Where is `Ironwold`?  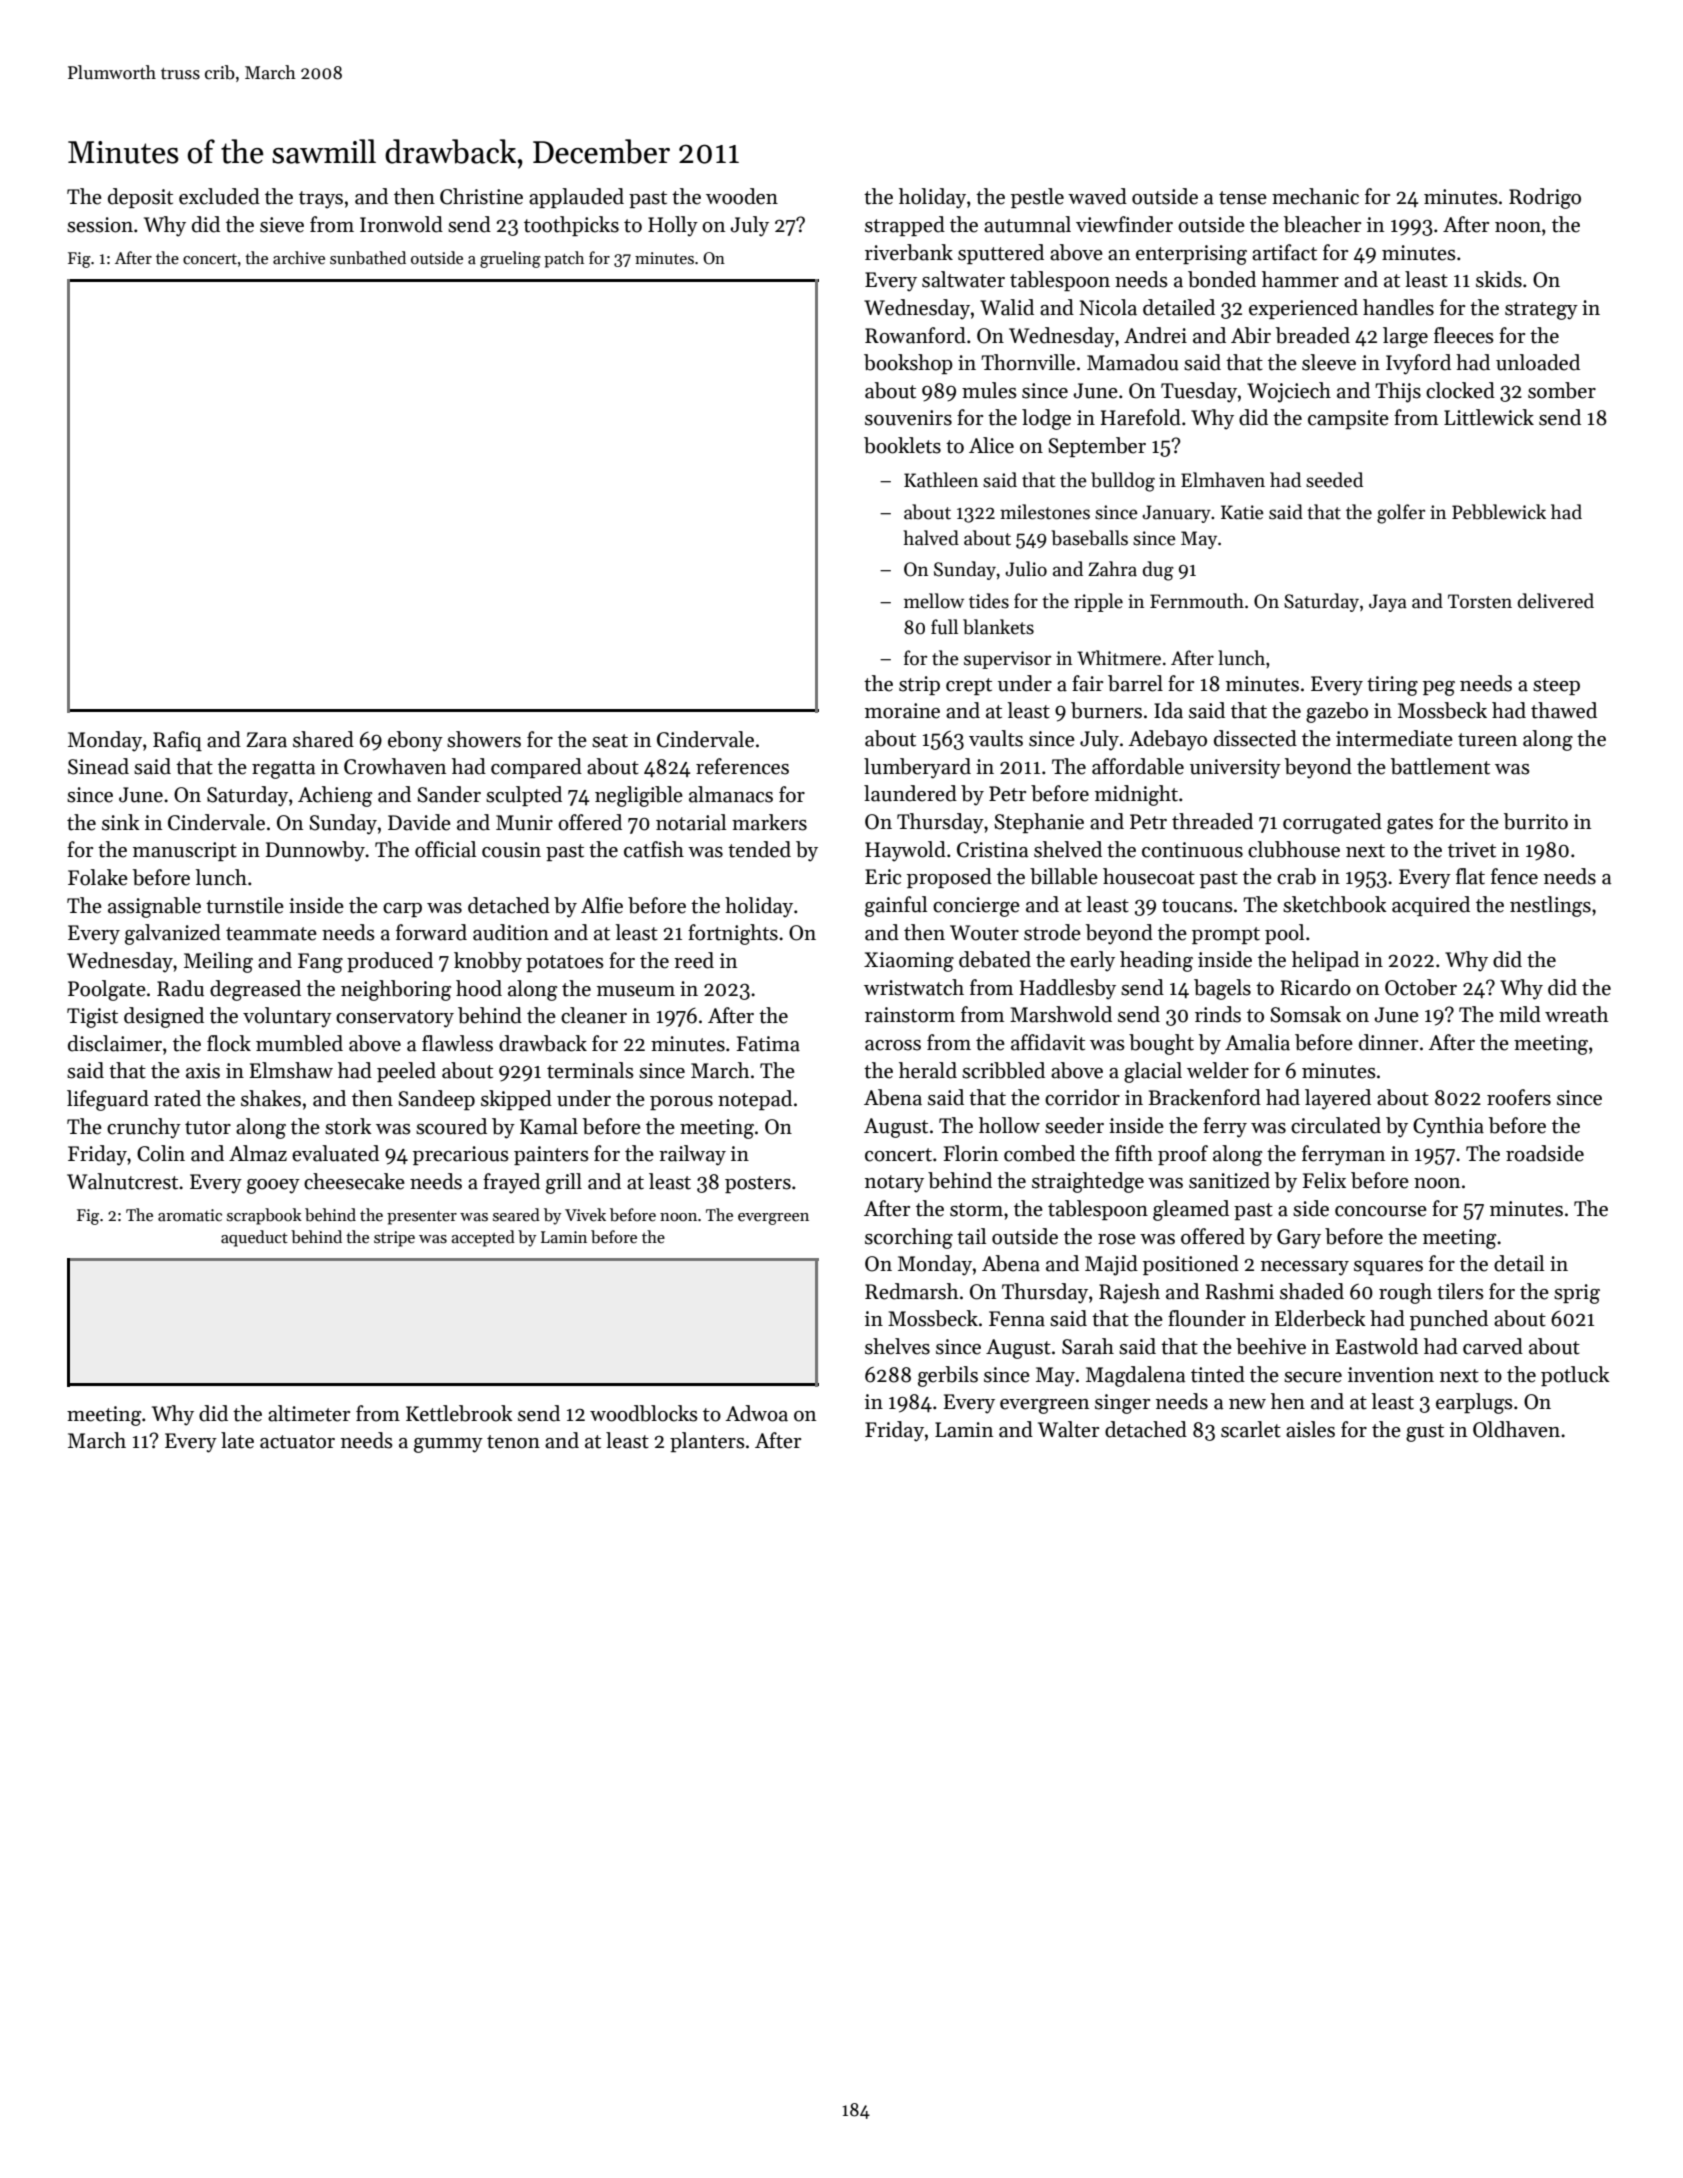 Ironwold is located at coordinates (401, 224).
